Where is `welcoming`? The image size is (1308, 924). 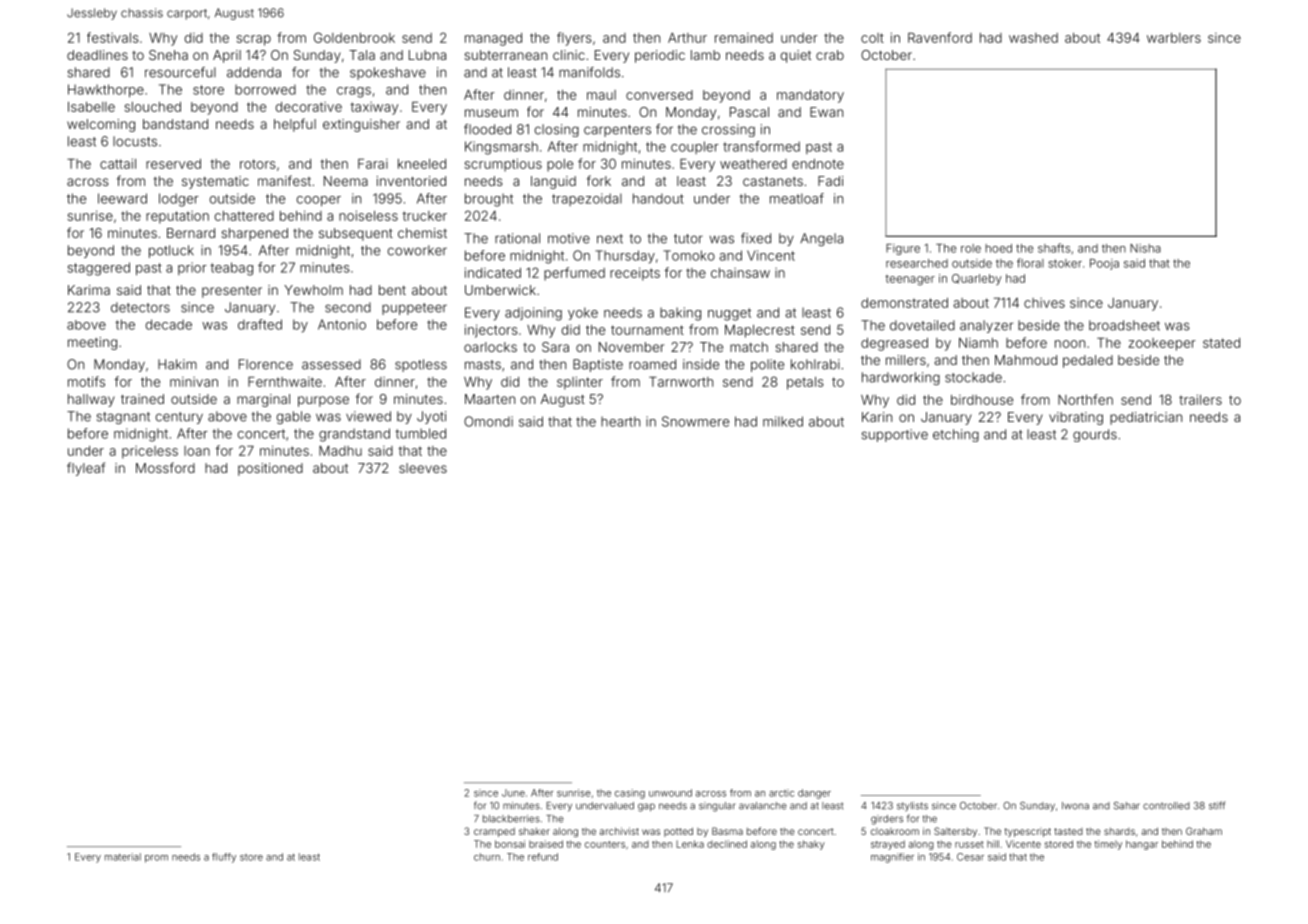
welcoming is located at coordinates (101, 125).
